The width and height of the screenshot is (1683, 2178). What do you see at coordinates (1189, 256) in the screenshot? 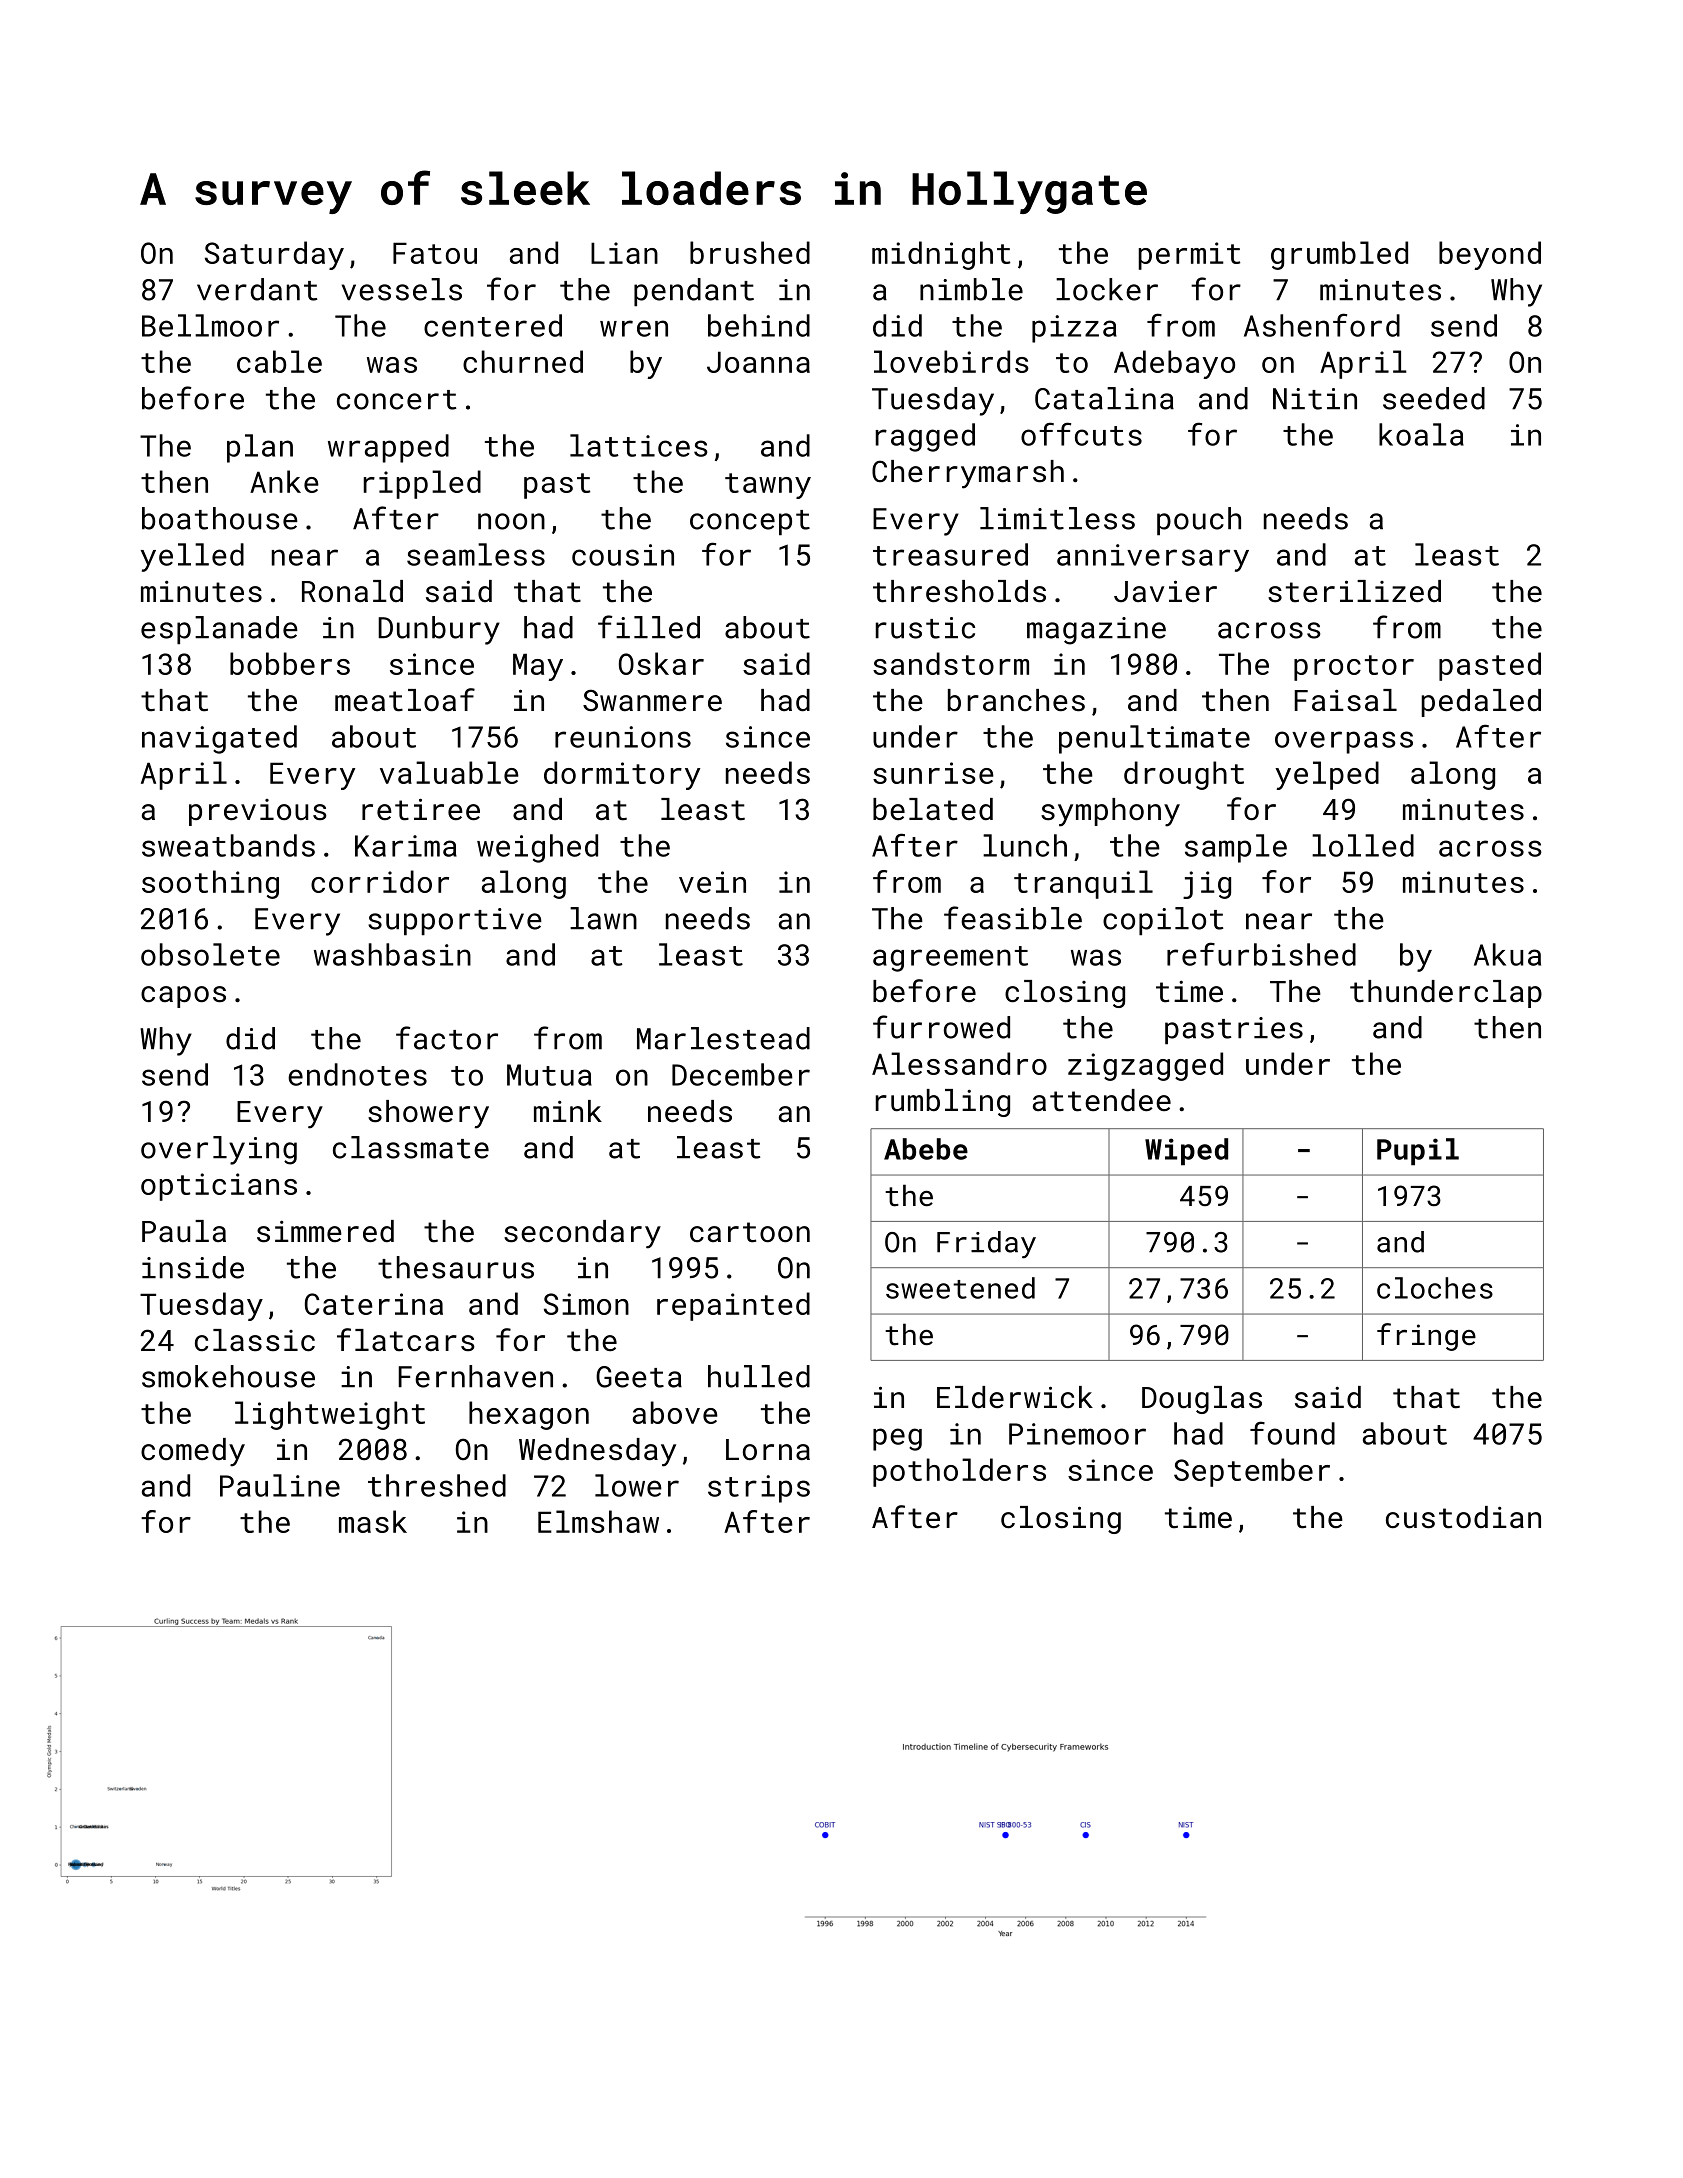
I see `permit` at bounding box center [1189, 256].
